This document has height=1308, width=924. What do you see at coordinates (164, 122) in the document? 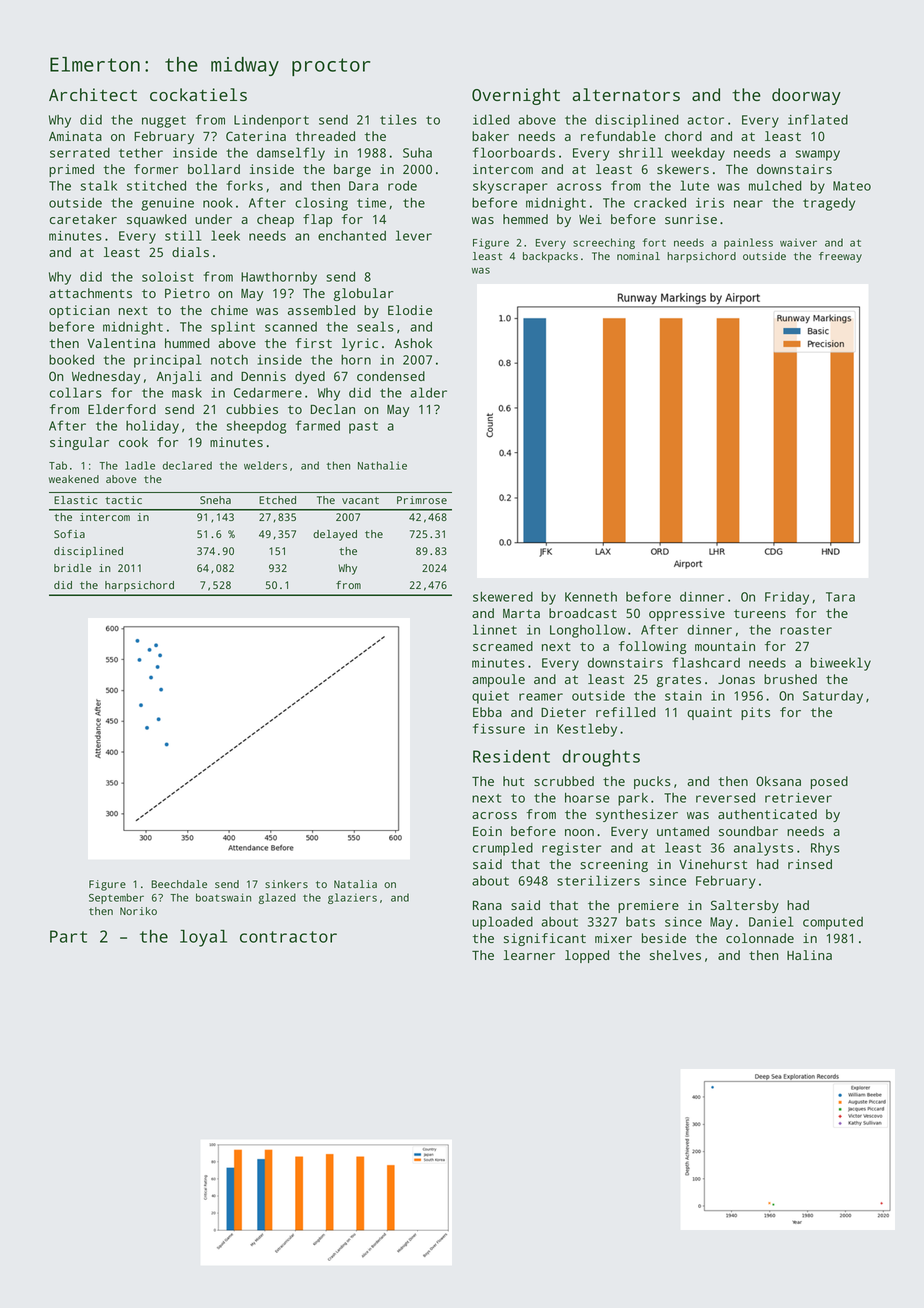
I see `nugget` at bounding box center [164, 122].
